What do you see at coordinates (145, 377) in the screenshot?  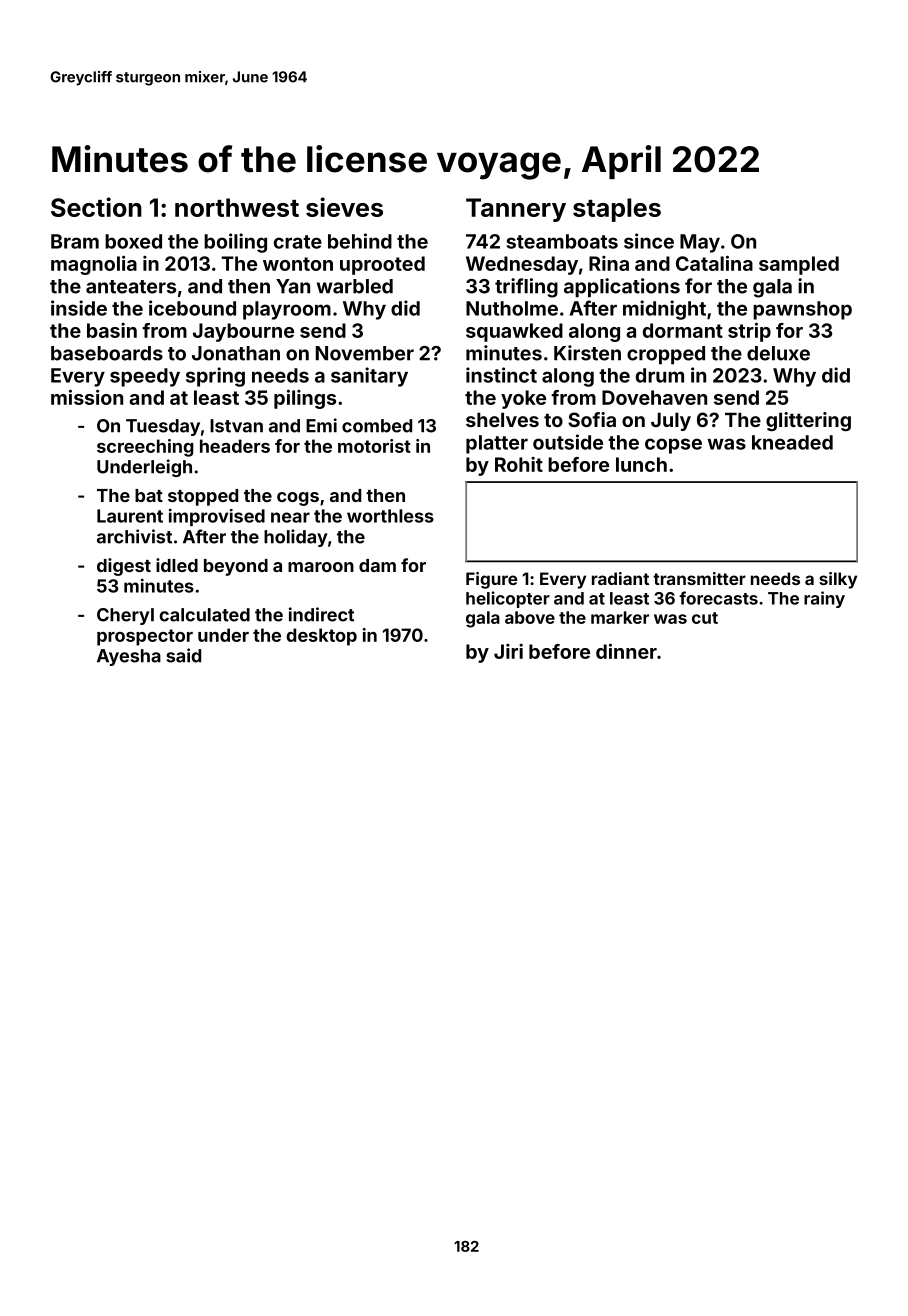 I see `speedy` at bounding box center [145, 377].
